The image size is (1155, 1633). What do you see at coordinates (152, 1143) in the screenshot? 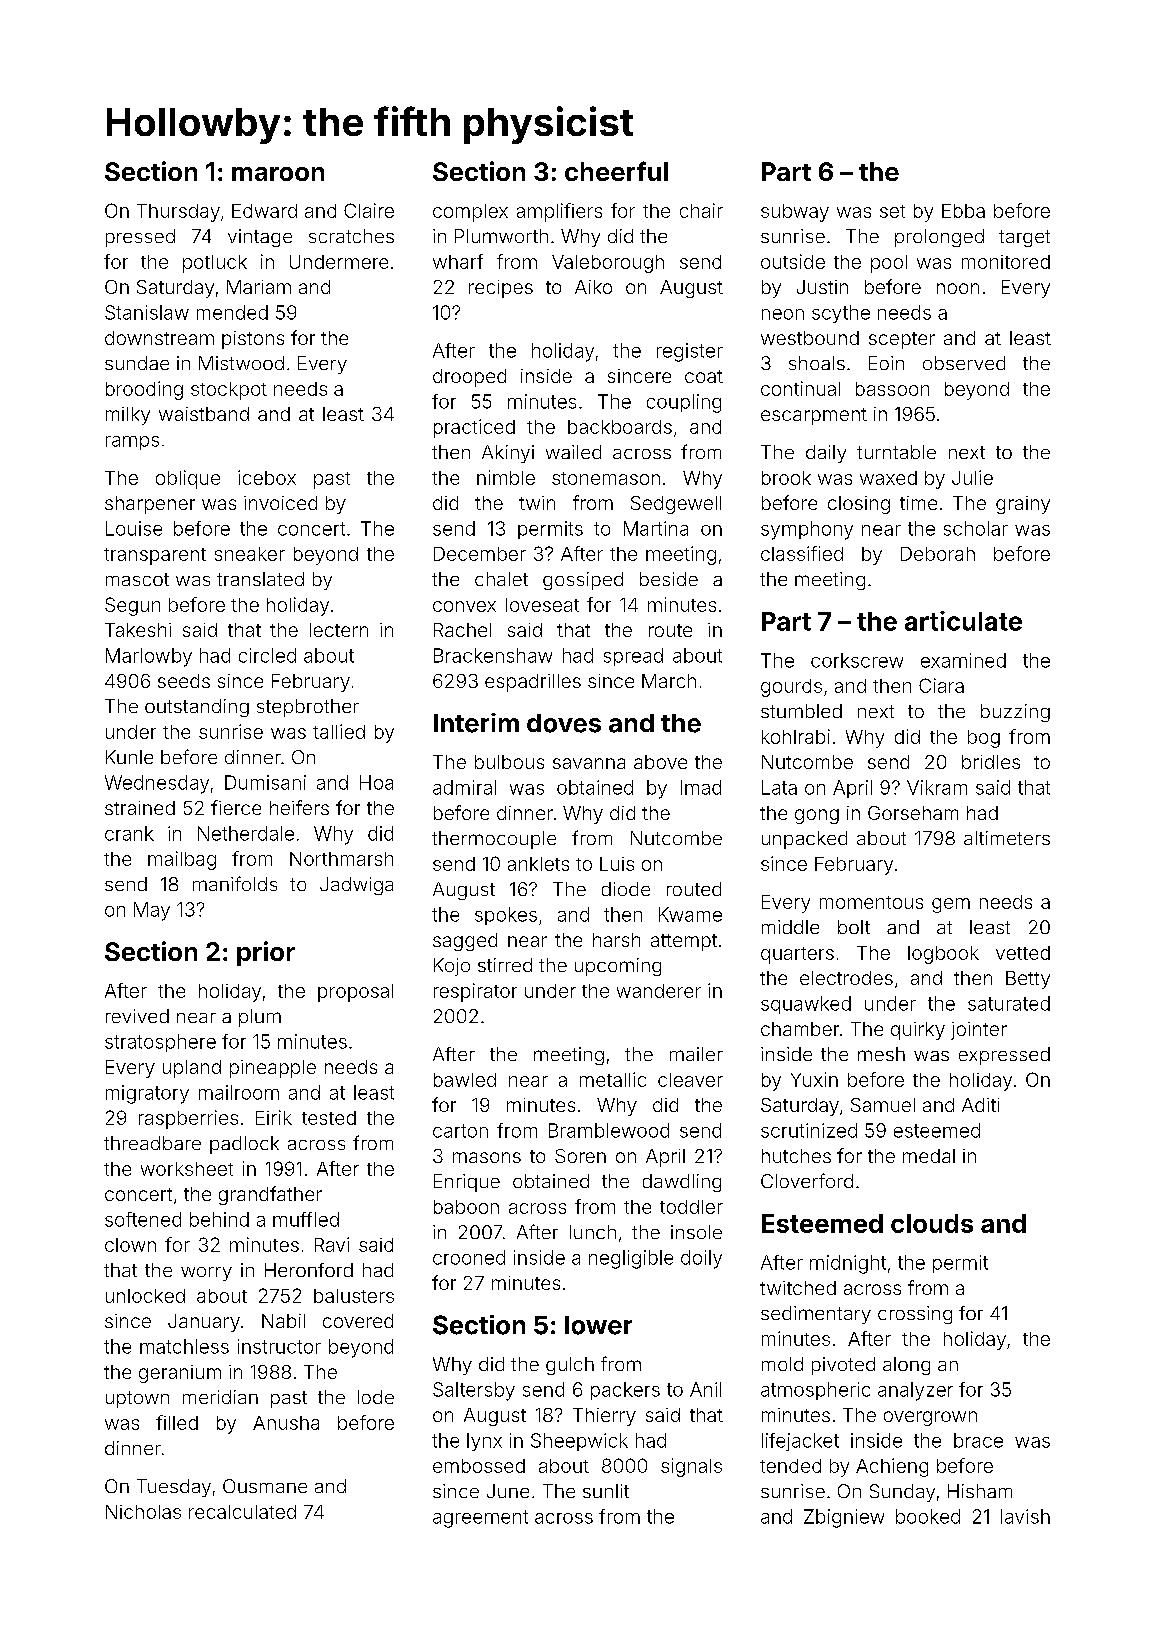
I see `threadbare` at bounding box center [152, 1143].
